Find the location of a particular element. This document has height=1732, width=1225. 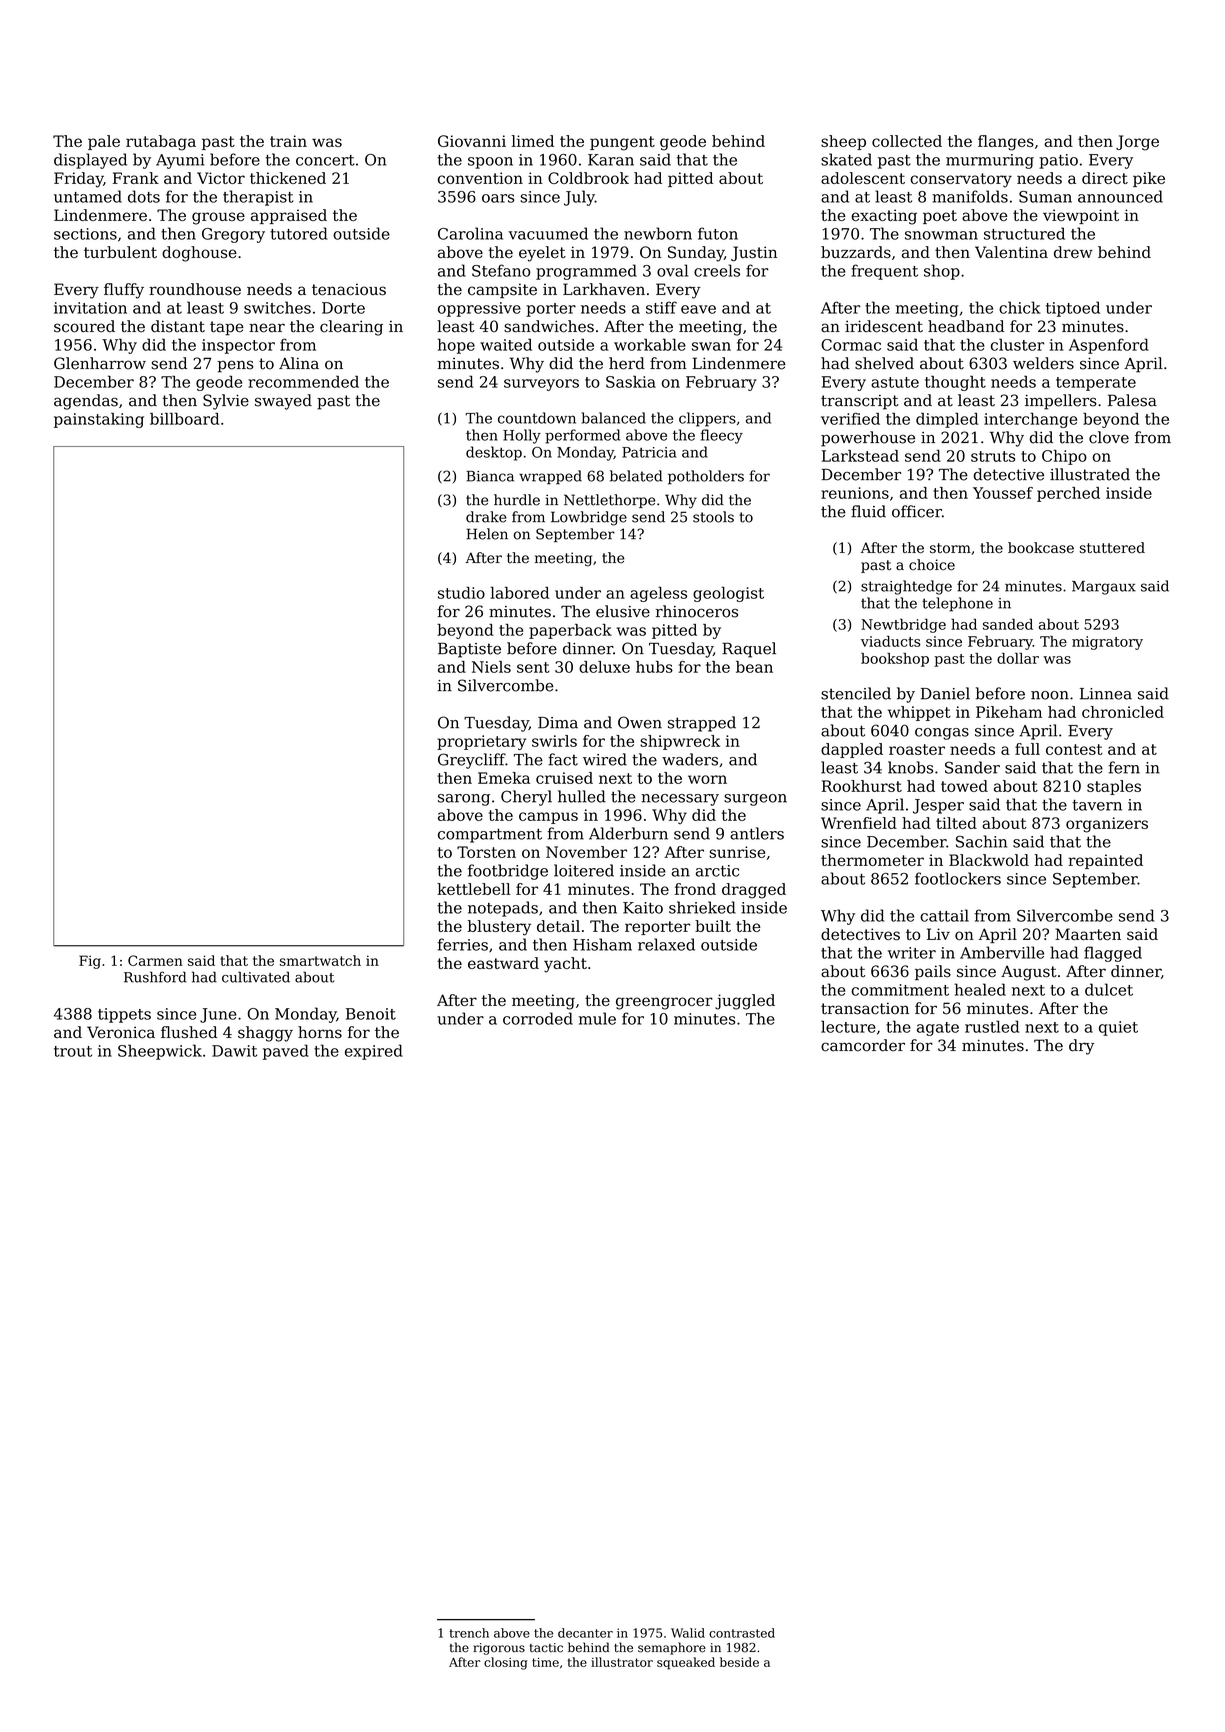

pungent is located at coordinates (622, 143).
